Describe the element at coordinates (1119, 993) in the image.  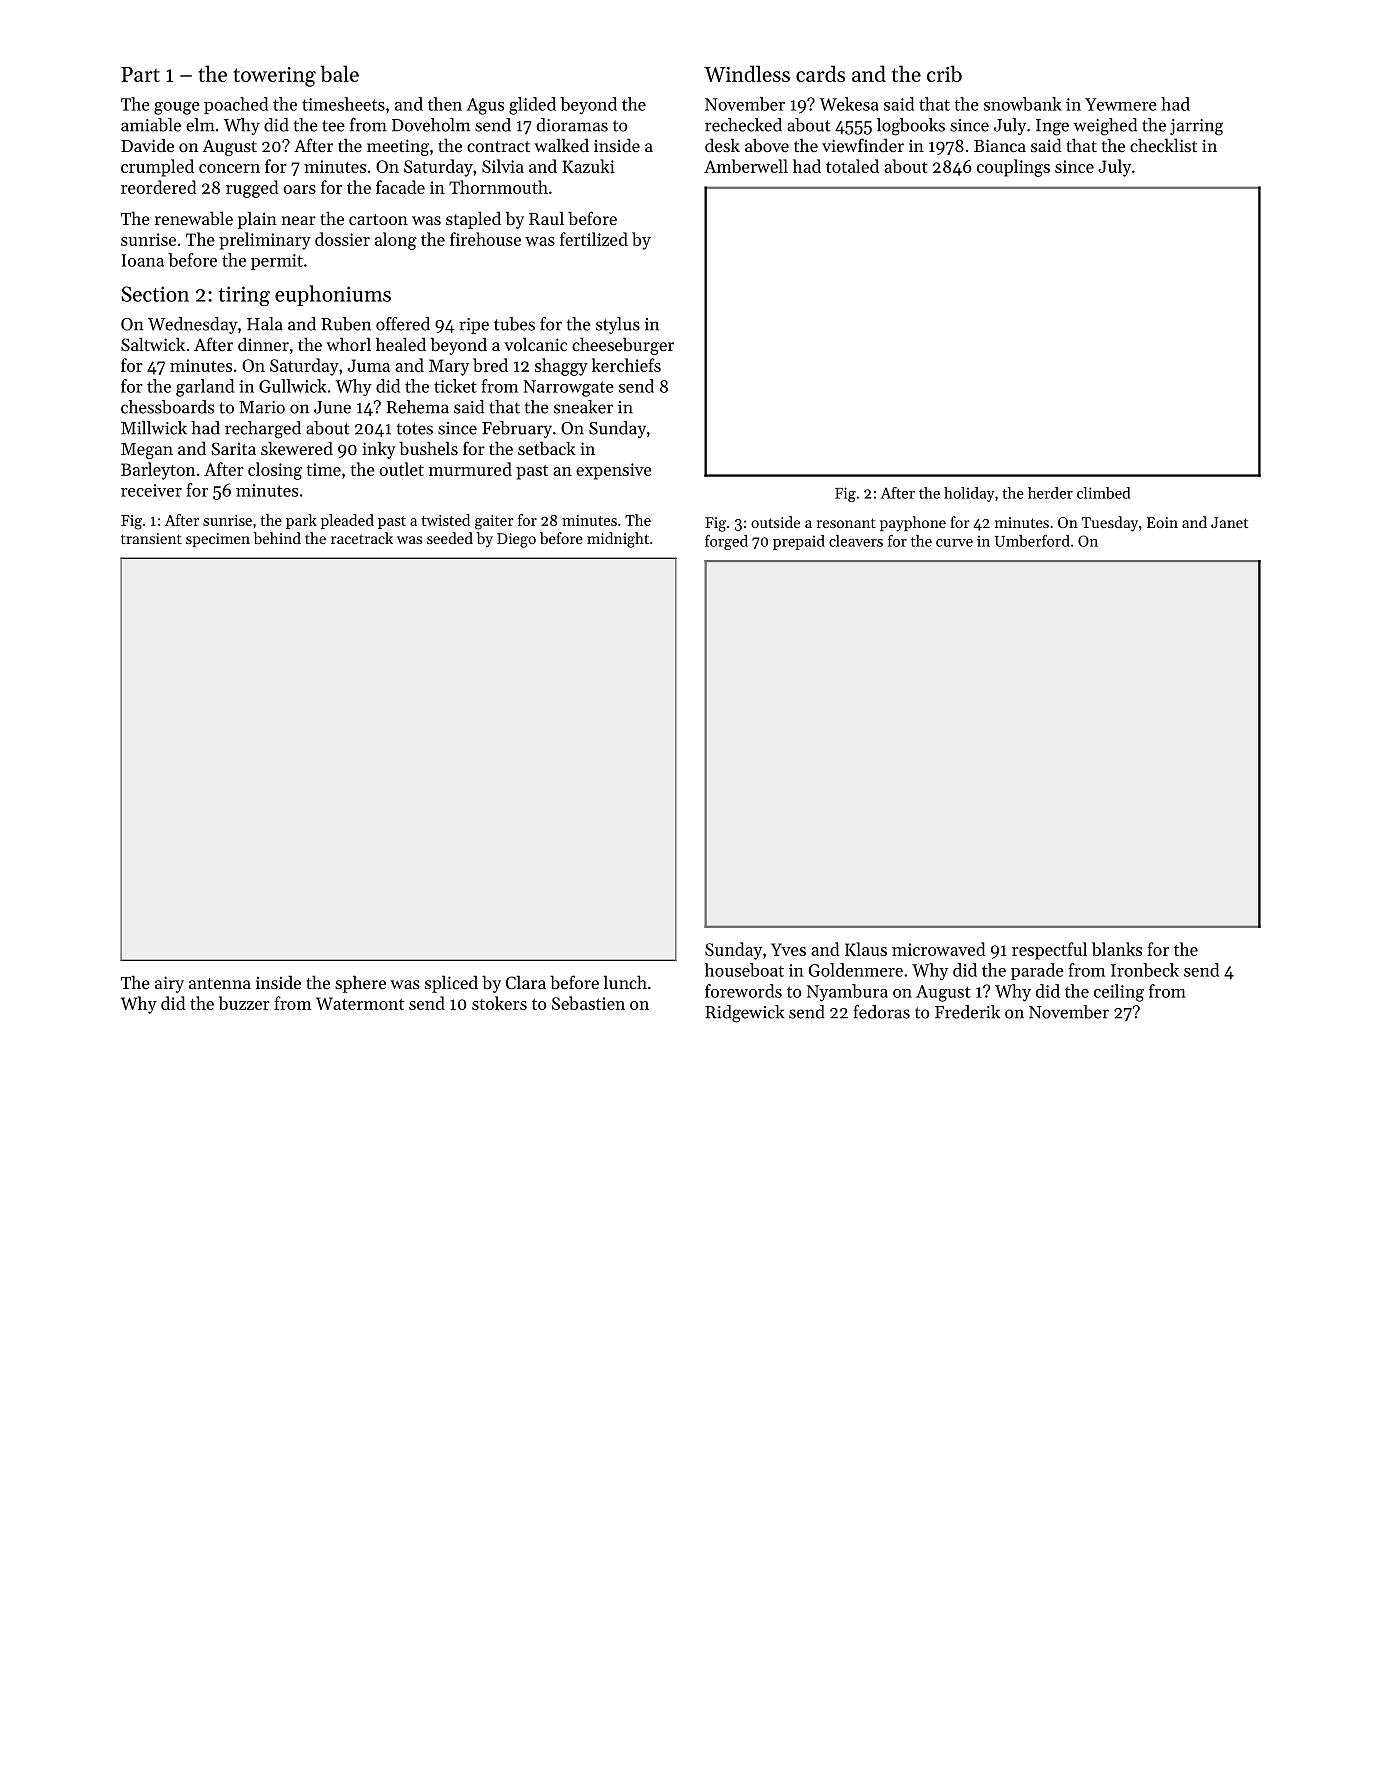
I see `ceiling` at that location.
